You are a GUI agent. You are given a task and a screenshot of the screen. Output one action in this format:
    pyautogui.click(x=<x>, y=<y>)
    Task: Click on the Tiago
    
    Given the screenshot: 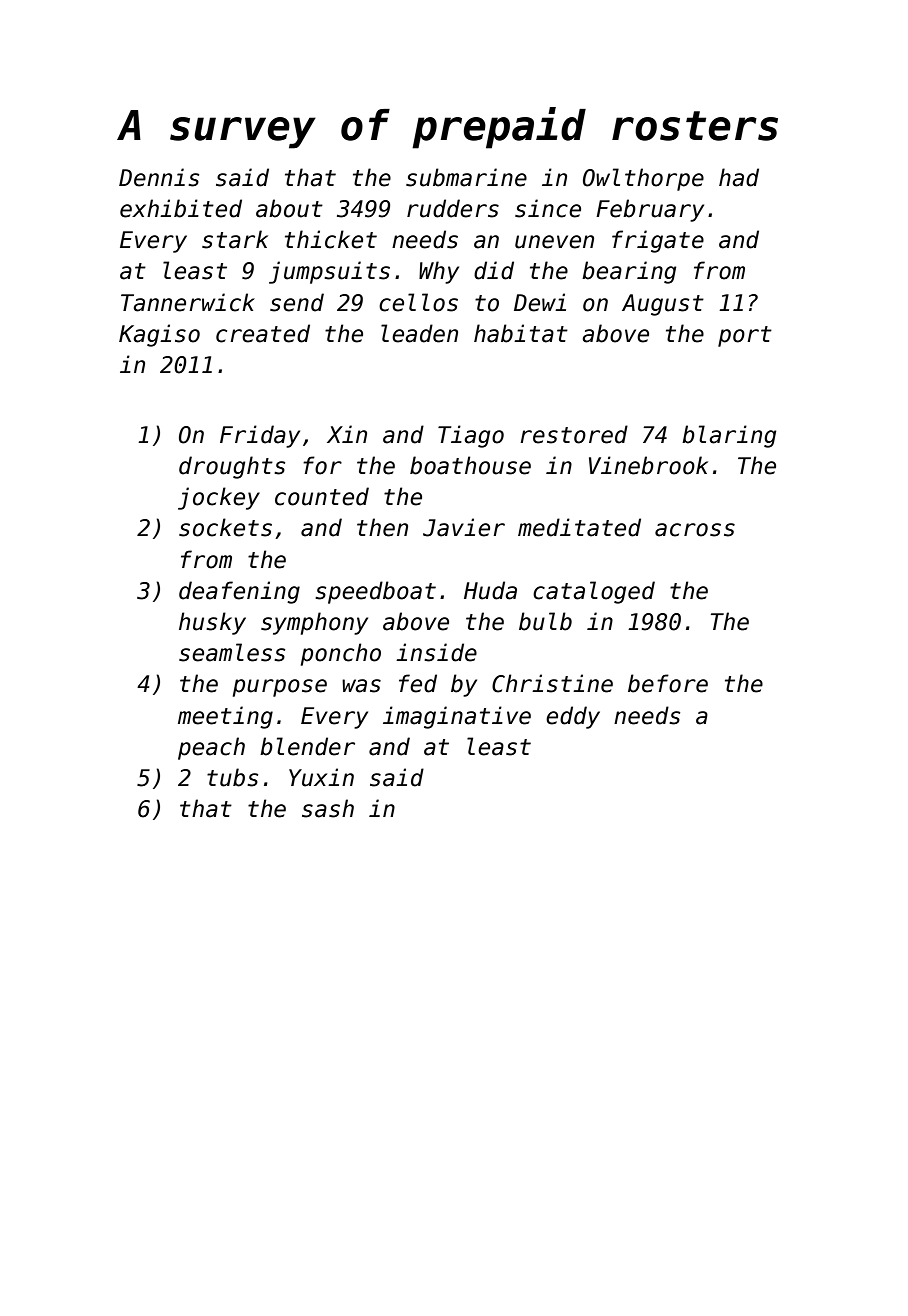 What is the action you would take?
    pyautogui.click(x=471, y=436)
